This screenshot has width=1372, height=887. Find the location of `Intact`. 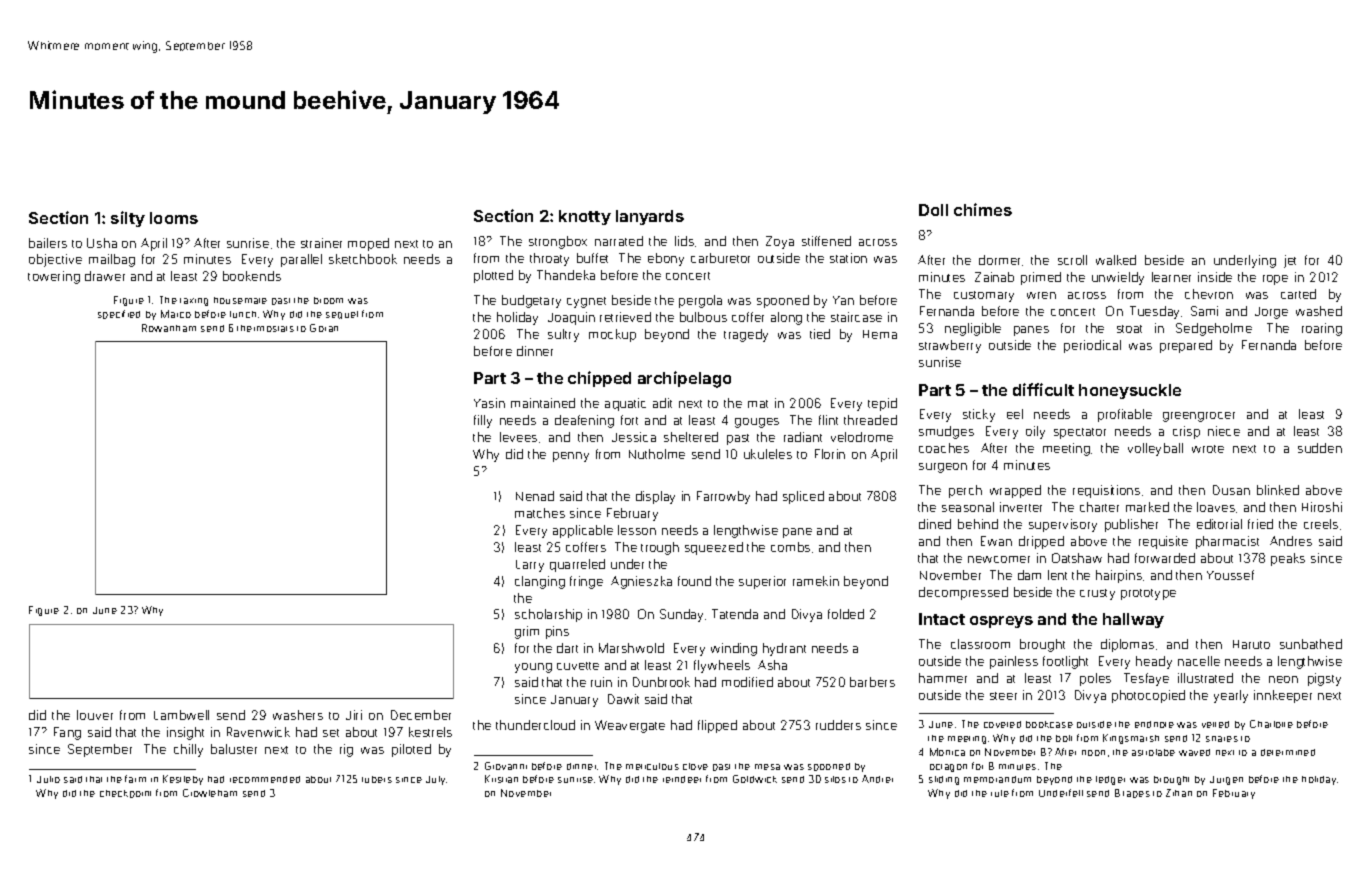

Intact is located at coordinates (942, 619).
